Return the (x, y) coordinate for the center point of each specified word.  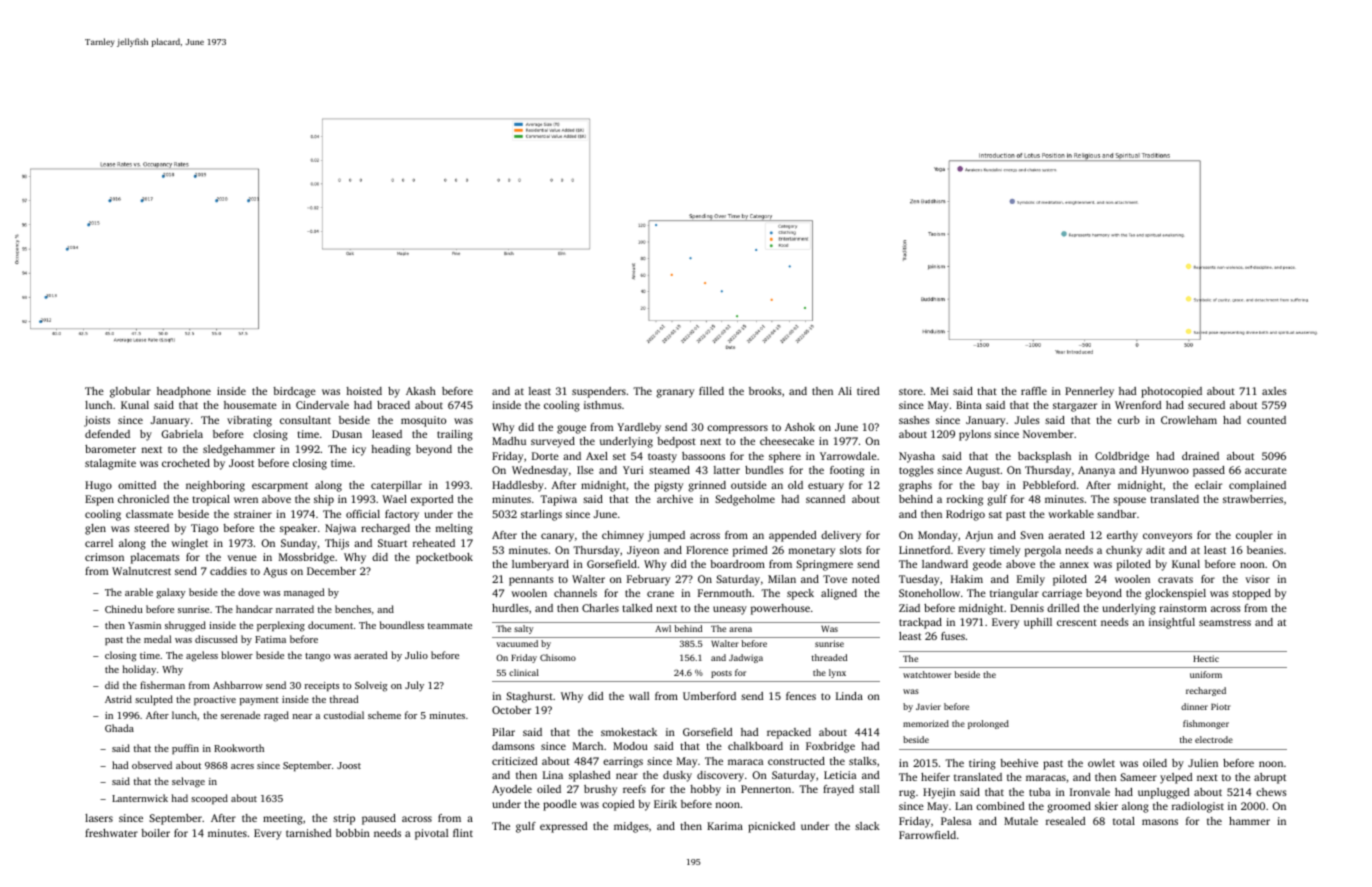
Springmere (824, 565)
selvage (188, 782)
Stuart (392, 543)
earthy (1122, 536)
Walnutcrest (141, 571)
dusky (677, 776)
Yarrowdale (848, 456)
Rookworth (239, 748)
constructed (796, 761)
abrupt (1270, 778)
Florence (707, 550)
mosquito (423, 421)
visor (1257, 579)
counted (1266, 420)
